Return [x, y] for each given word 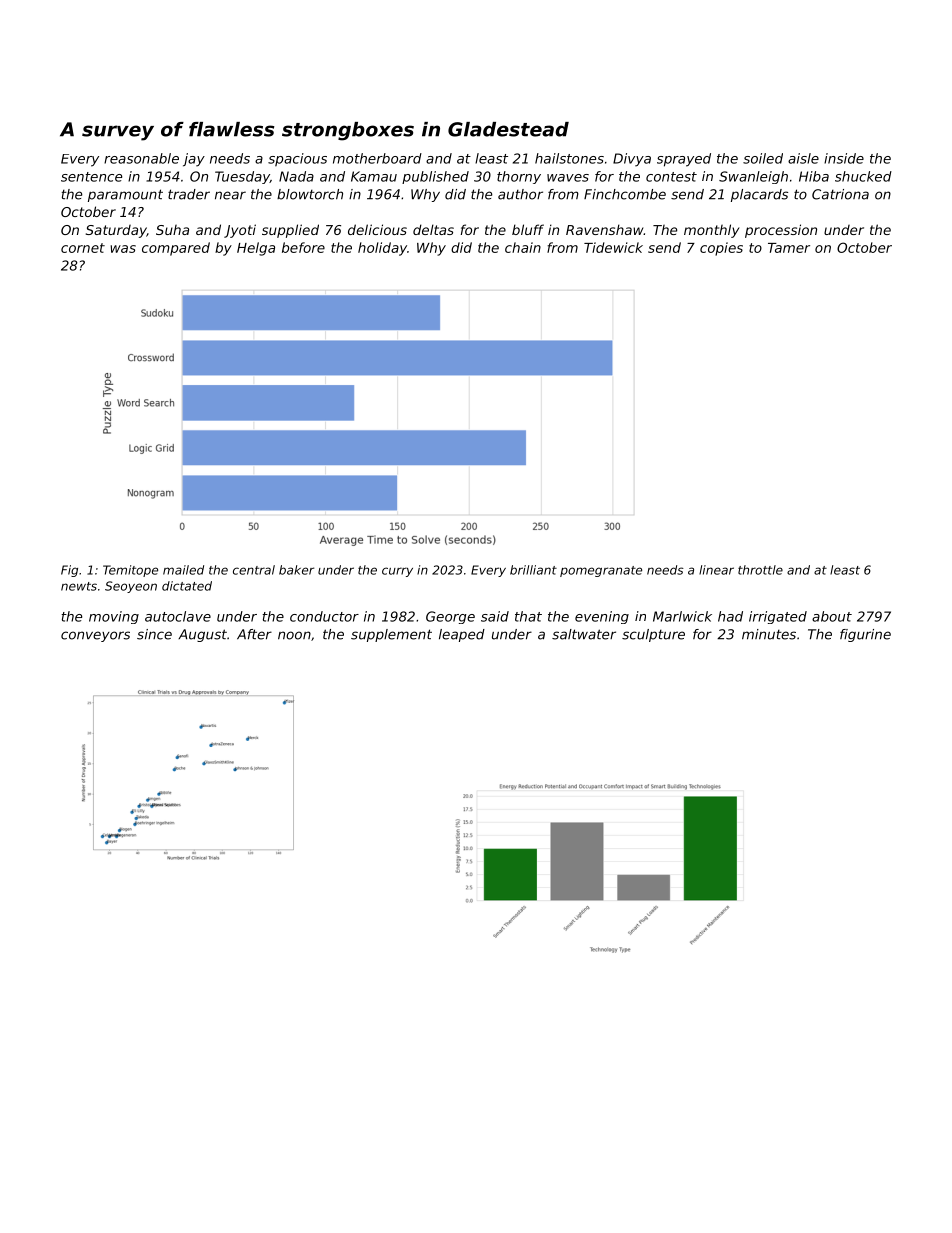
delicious [377, 229]
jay [194, 160]
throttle [760, 570]
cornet [83, 248]
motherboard [377, 158]
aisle [803, 158]
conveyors [95, 636]
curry [397, 572]
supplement [391, 635]
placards [759, 195]
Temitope [130, 571]
